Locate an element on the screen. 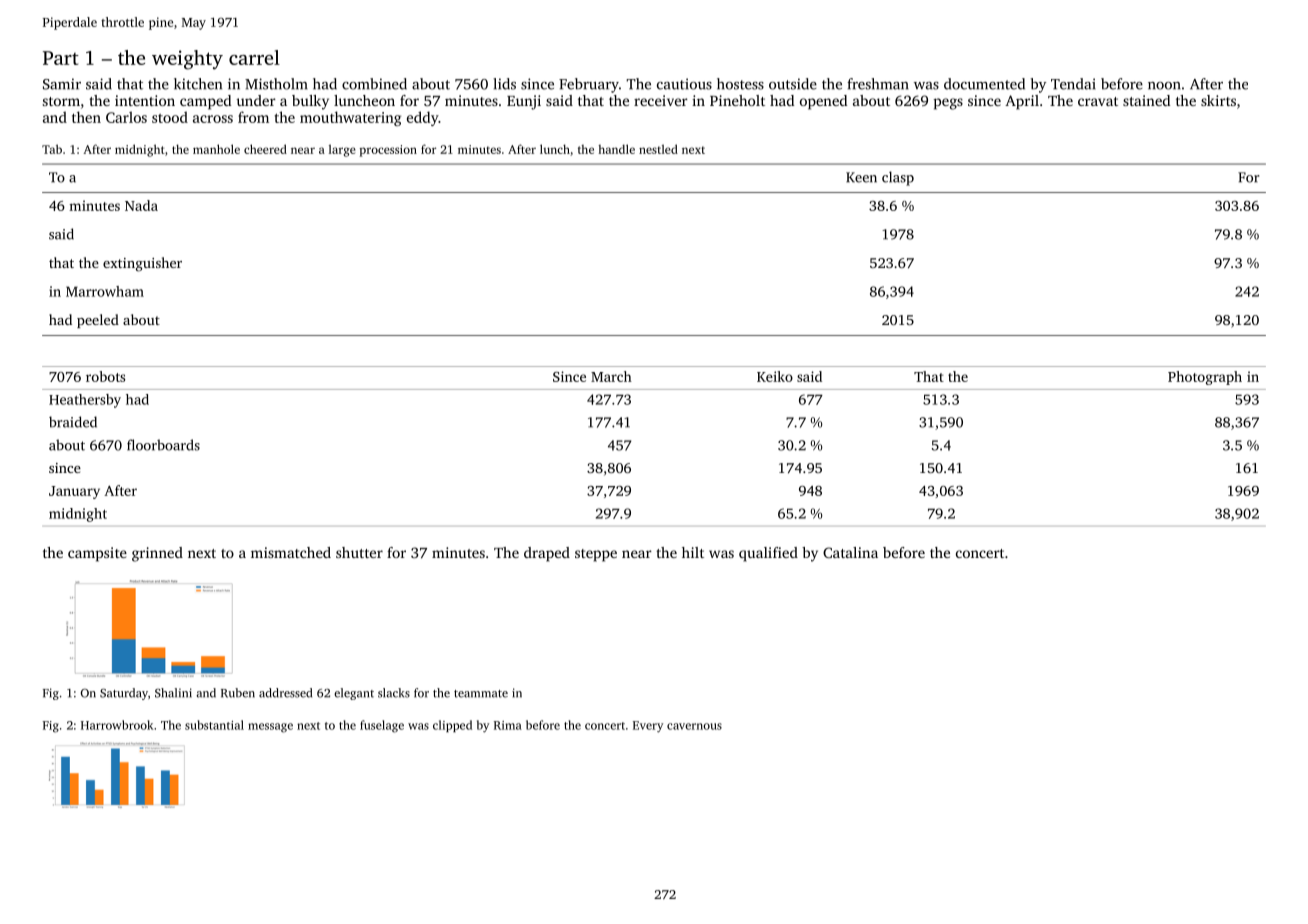  hilt is located at coordinates (693, 552).
